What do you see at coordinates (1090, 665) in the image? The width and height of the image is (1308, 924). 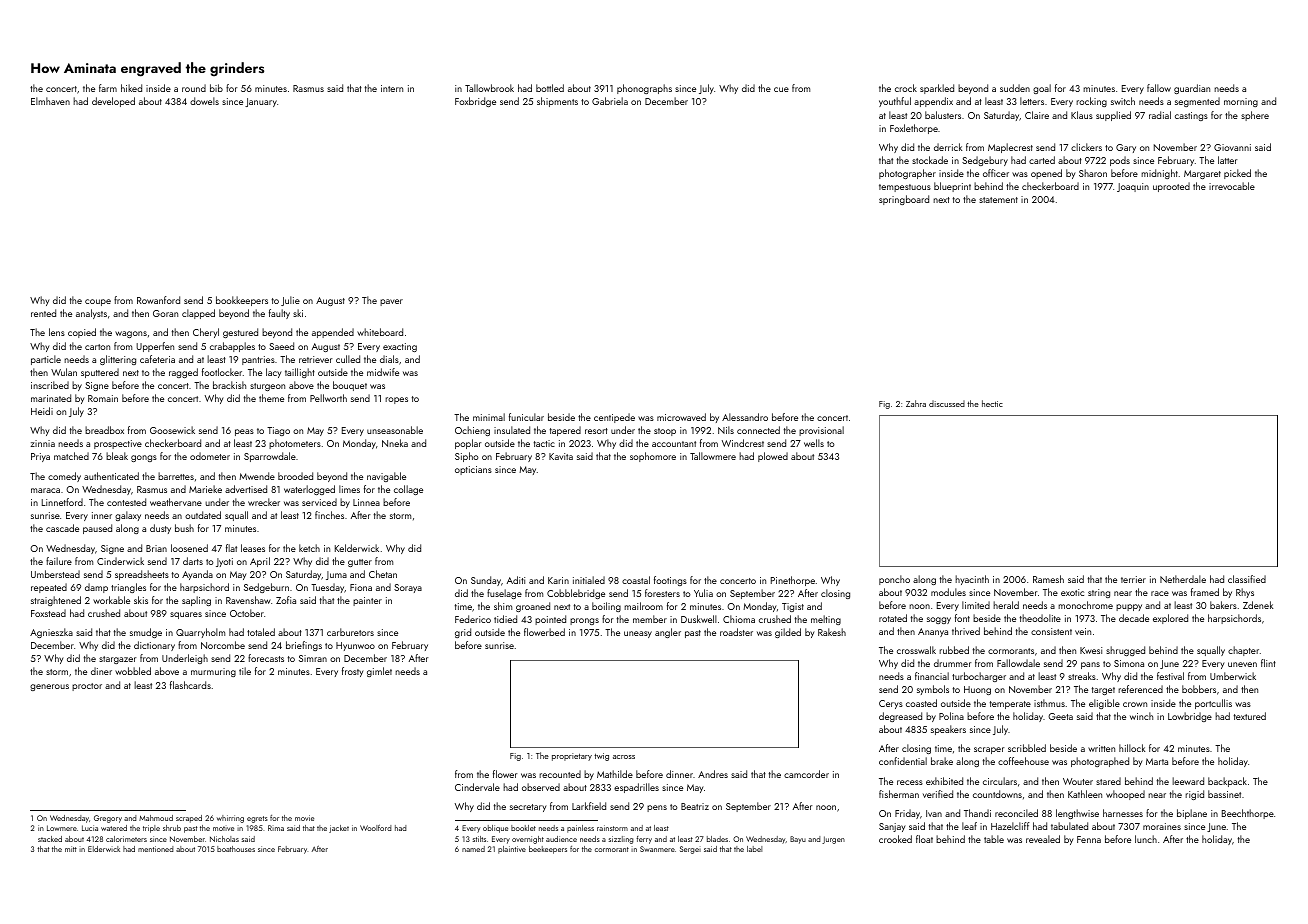 I see `pans` at bounding box center [1090, 665].
